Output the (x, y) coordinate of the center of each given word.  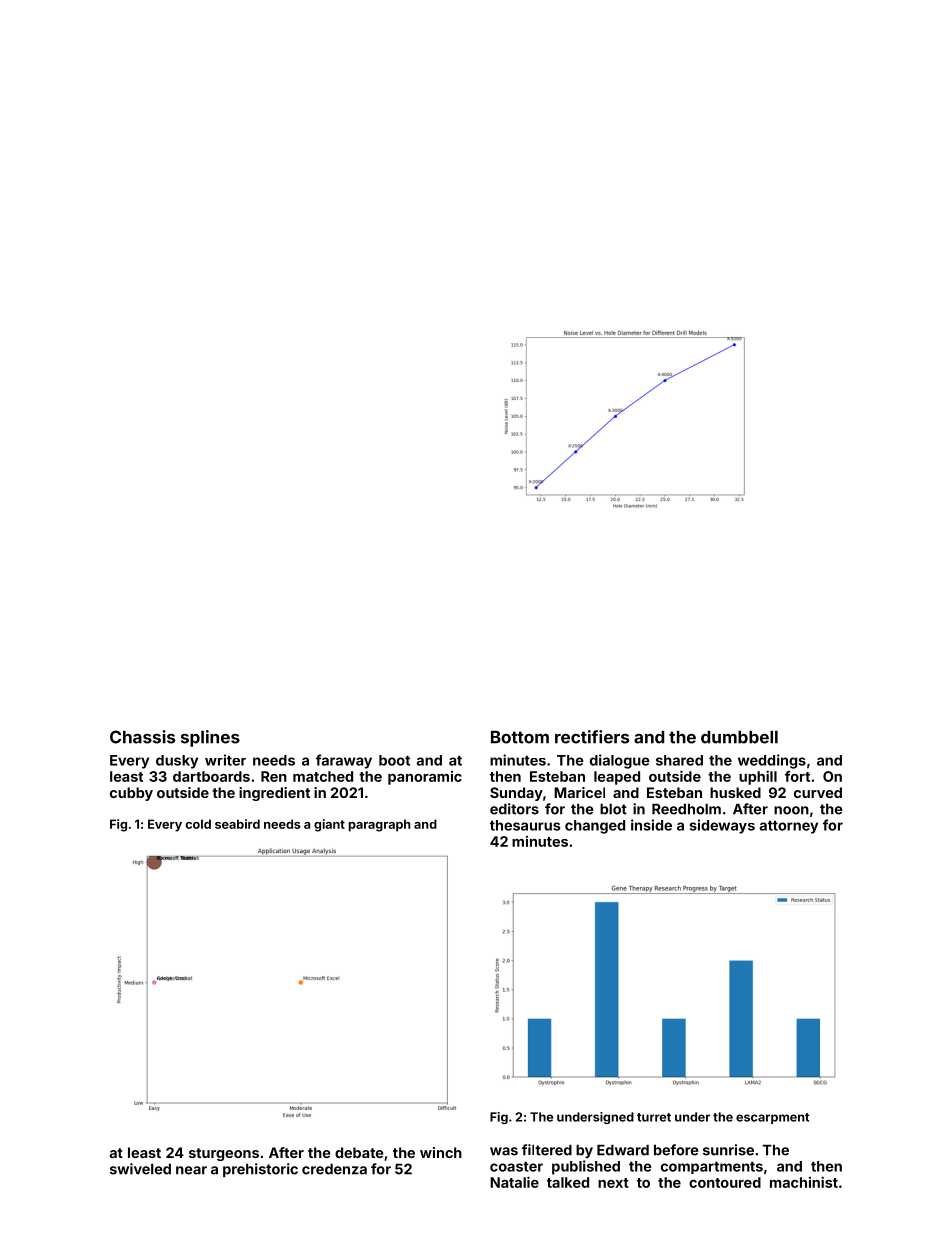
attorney (789, 827)
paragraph (380, 825)
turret (654, 1117)
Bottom (520, 737)
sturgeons (224, 1154)
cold (198, 824)
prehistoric (260, 1170)
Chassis (142, 737)
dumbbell (739, 737)
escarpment (772, 1118)
